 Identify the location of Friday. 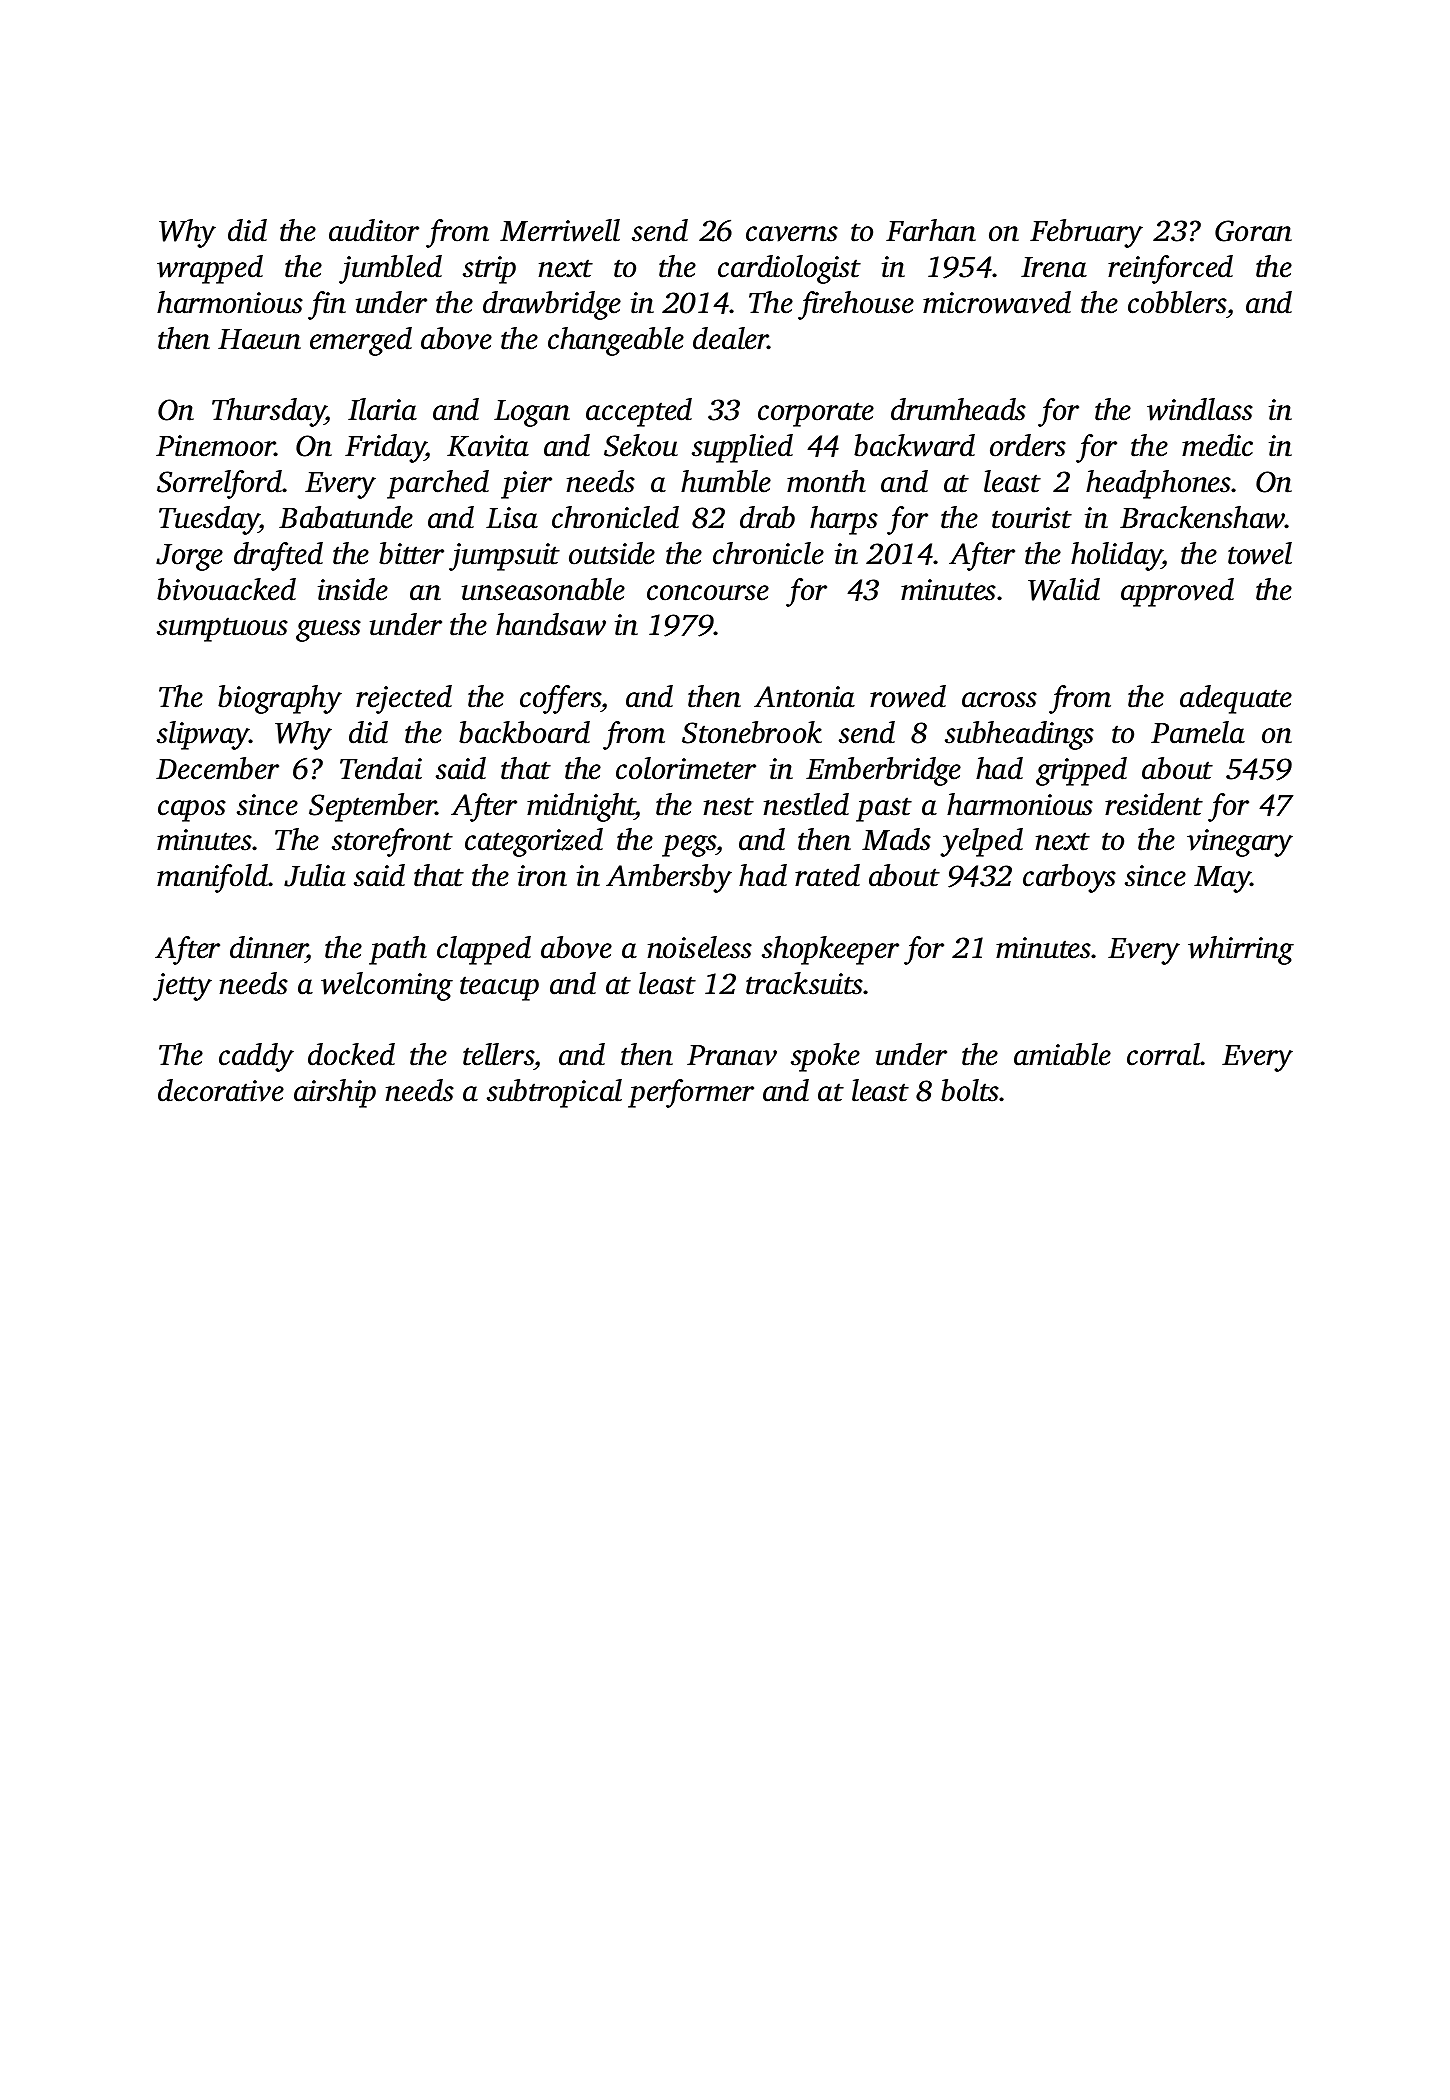
(385, 448).
